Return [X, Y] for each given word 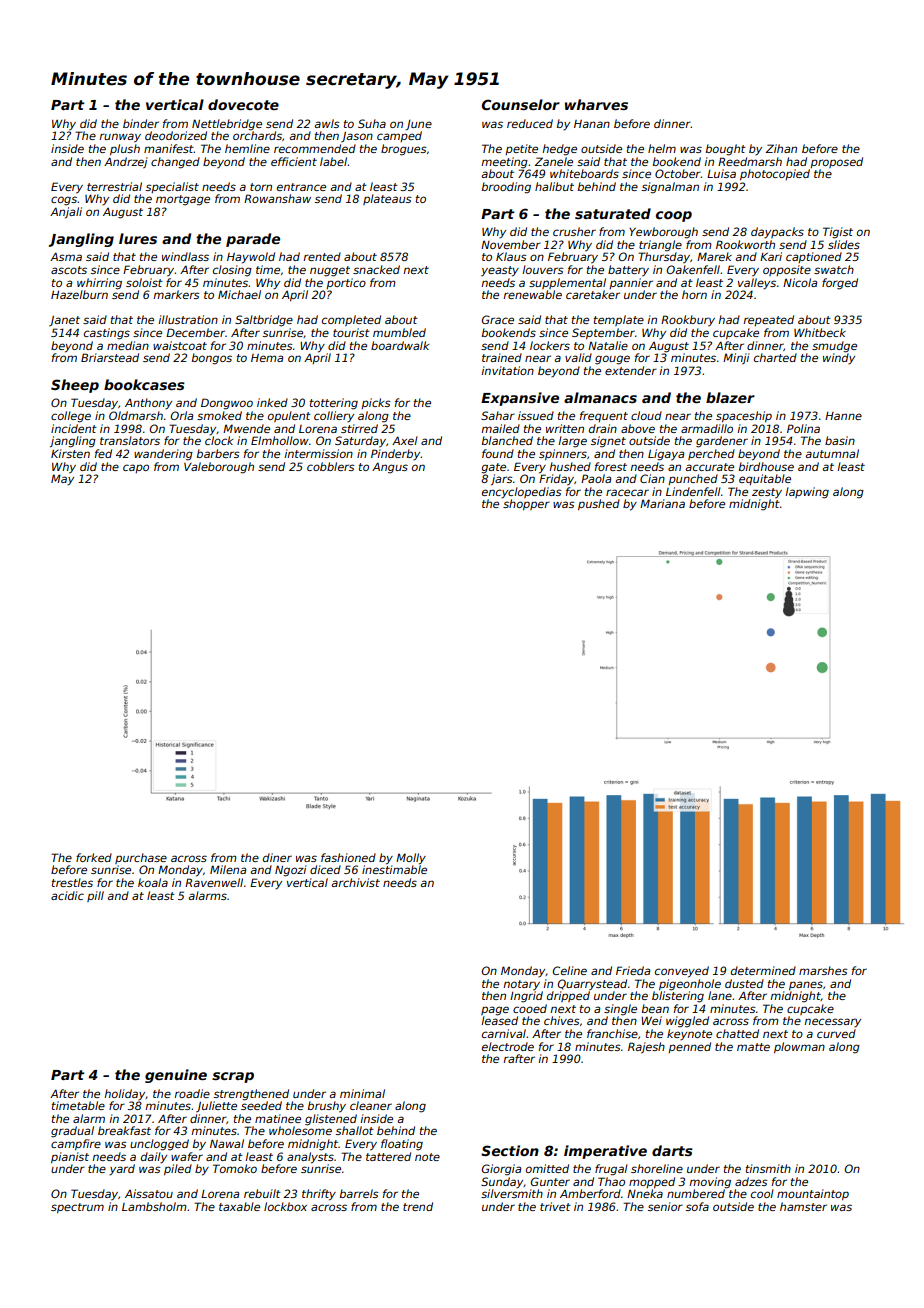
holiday [124, 1095]
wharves [596, 104]
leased [499, 1020]
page [495, 1011]
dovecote [243, 104]
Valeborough [219, 468]
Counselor [521, 104]
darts [672, 1150]
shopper [526, 504]
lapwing [807, 493]
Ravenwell [214, 882]
